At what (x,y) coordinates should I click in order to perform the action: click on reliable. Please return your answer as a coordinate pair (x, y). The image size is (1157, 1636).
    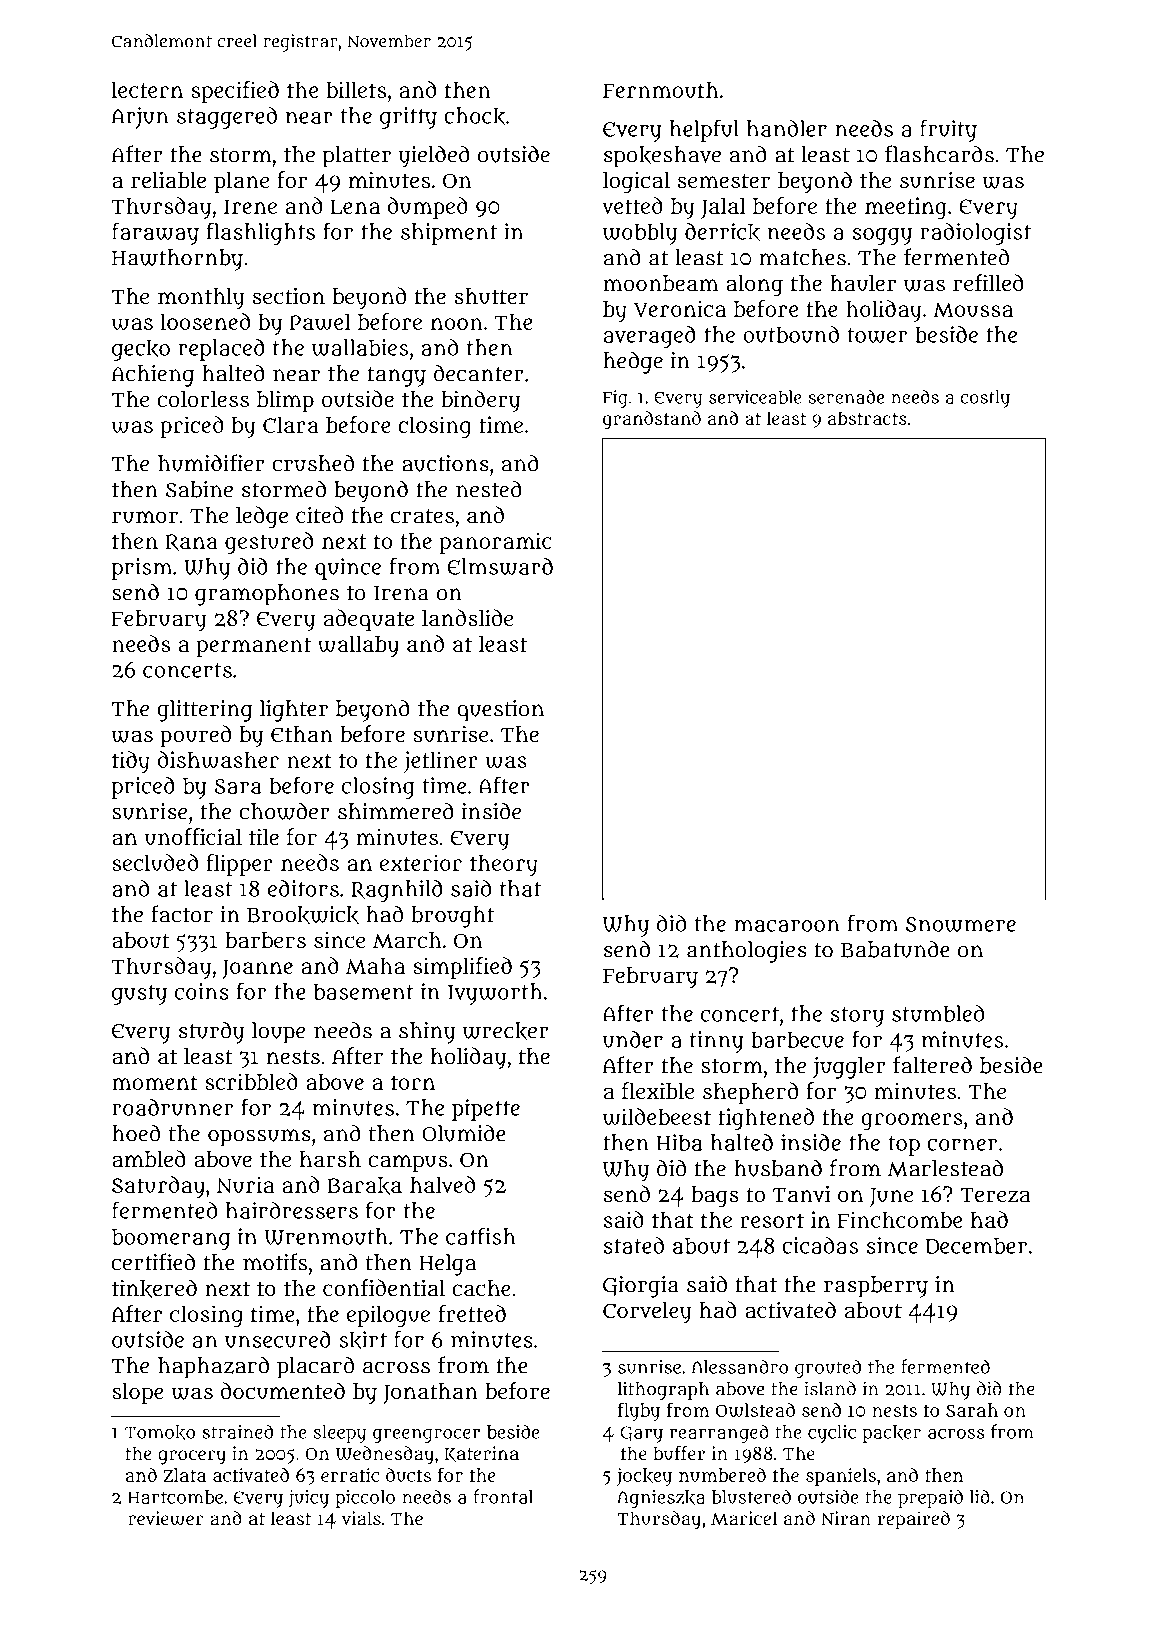
    Looking at the image, I should click on (168, 180).
